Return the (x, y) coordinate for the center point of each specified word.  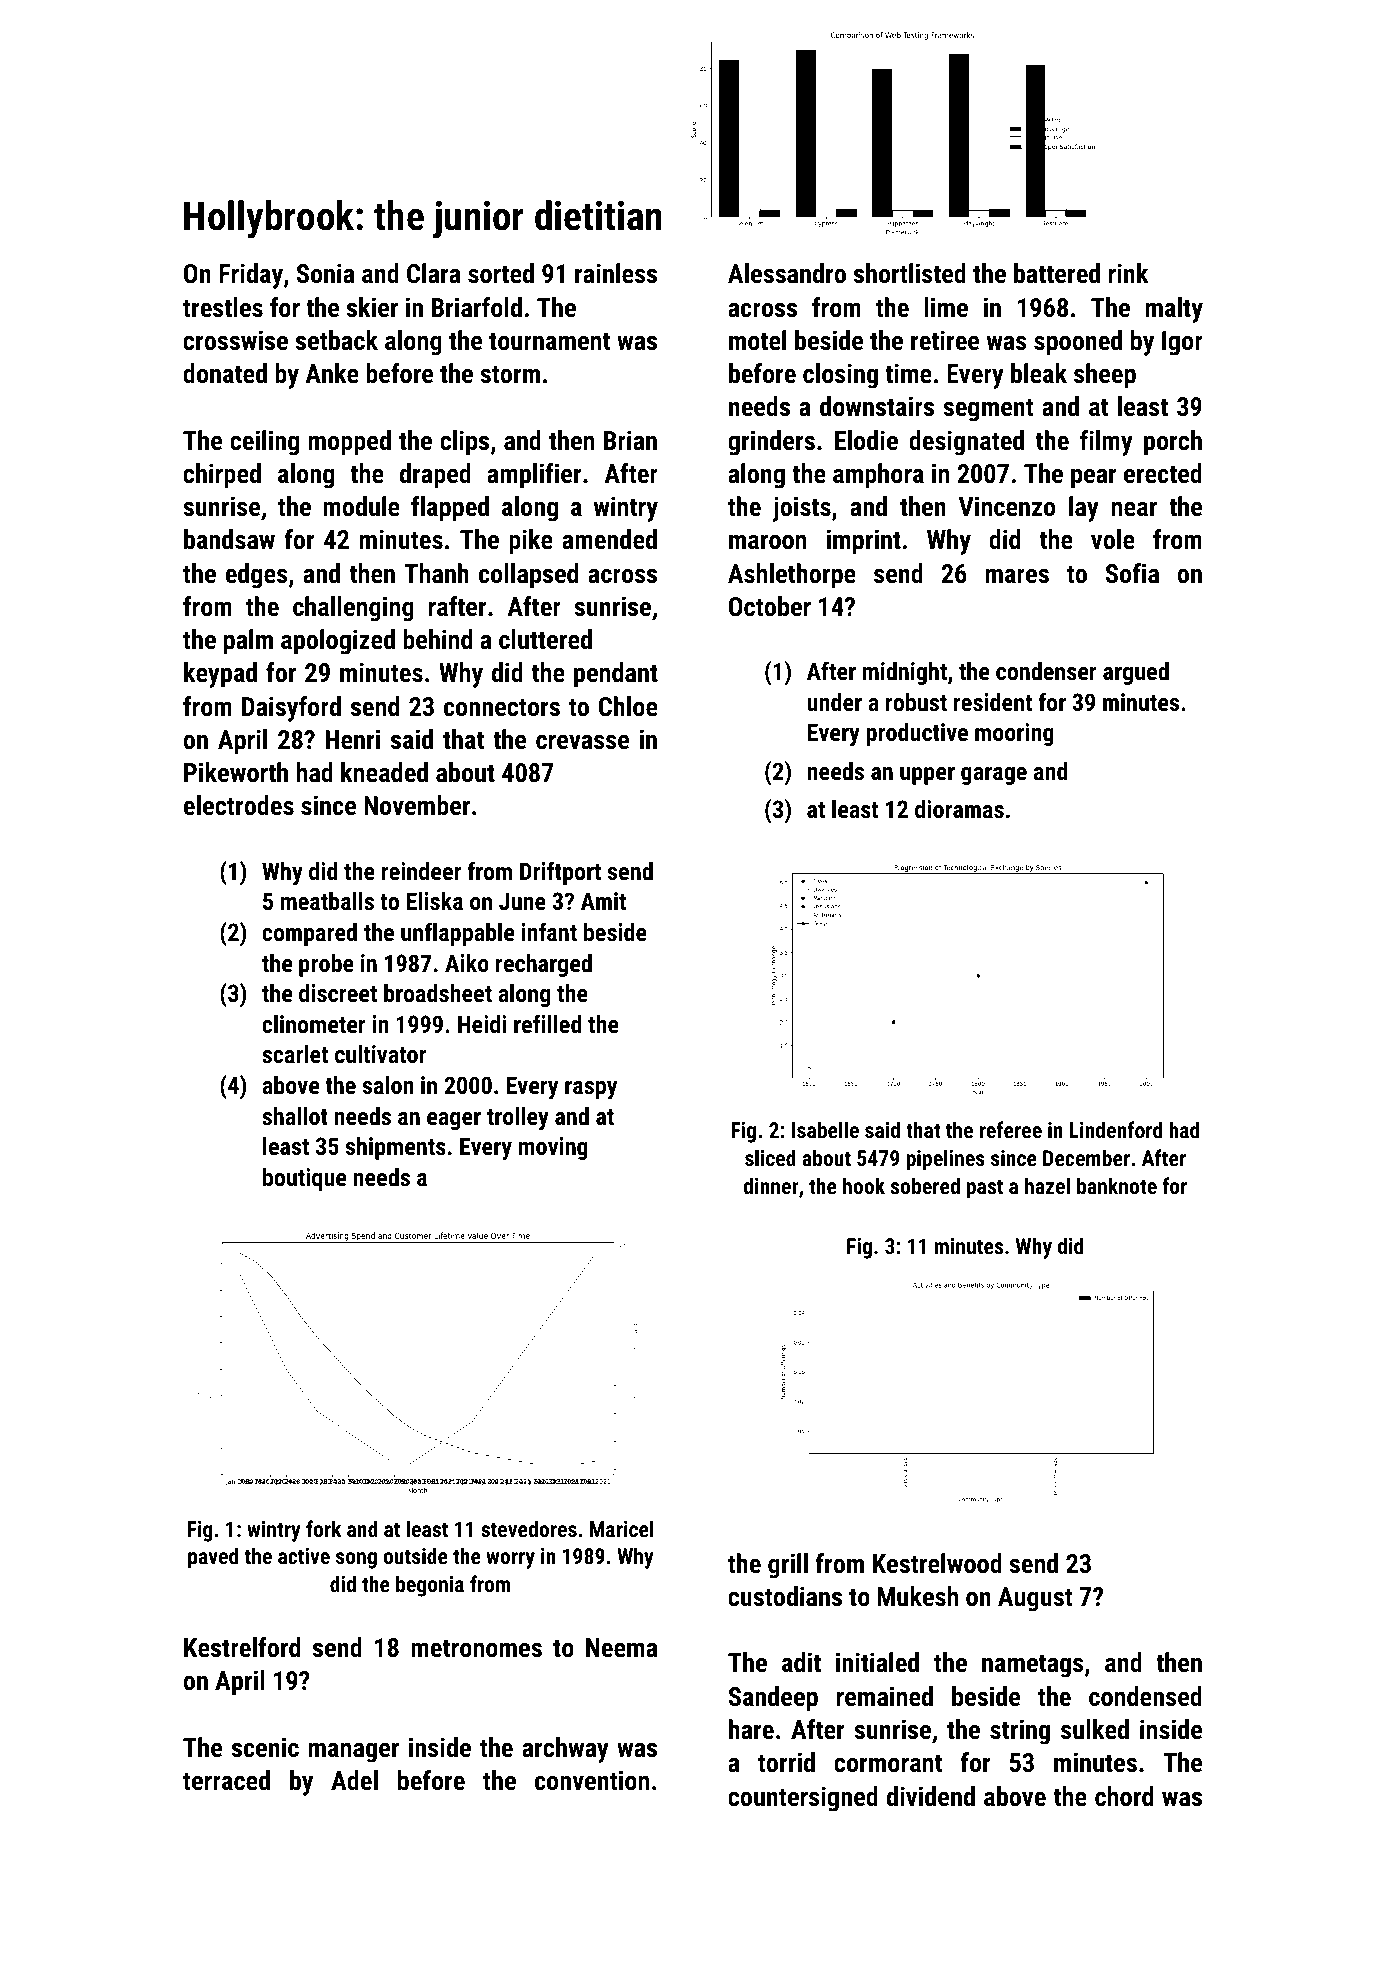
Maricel (622, 1528)
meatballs (327, 901)
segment (988, 410)
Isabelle (825, 1129)
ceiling (264, 443)
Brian (630, 440)
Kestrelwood (937, 1563)
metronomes (476, 1648)
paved (213, 1558)
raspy (591, 1090)
